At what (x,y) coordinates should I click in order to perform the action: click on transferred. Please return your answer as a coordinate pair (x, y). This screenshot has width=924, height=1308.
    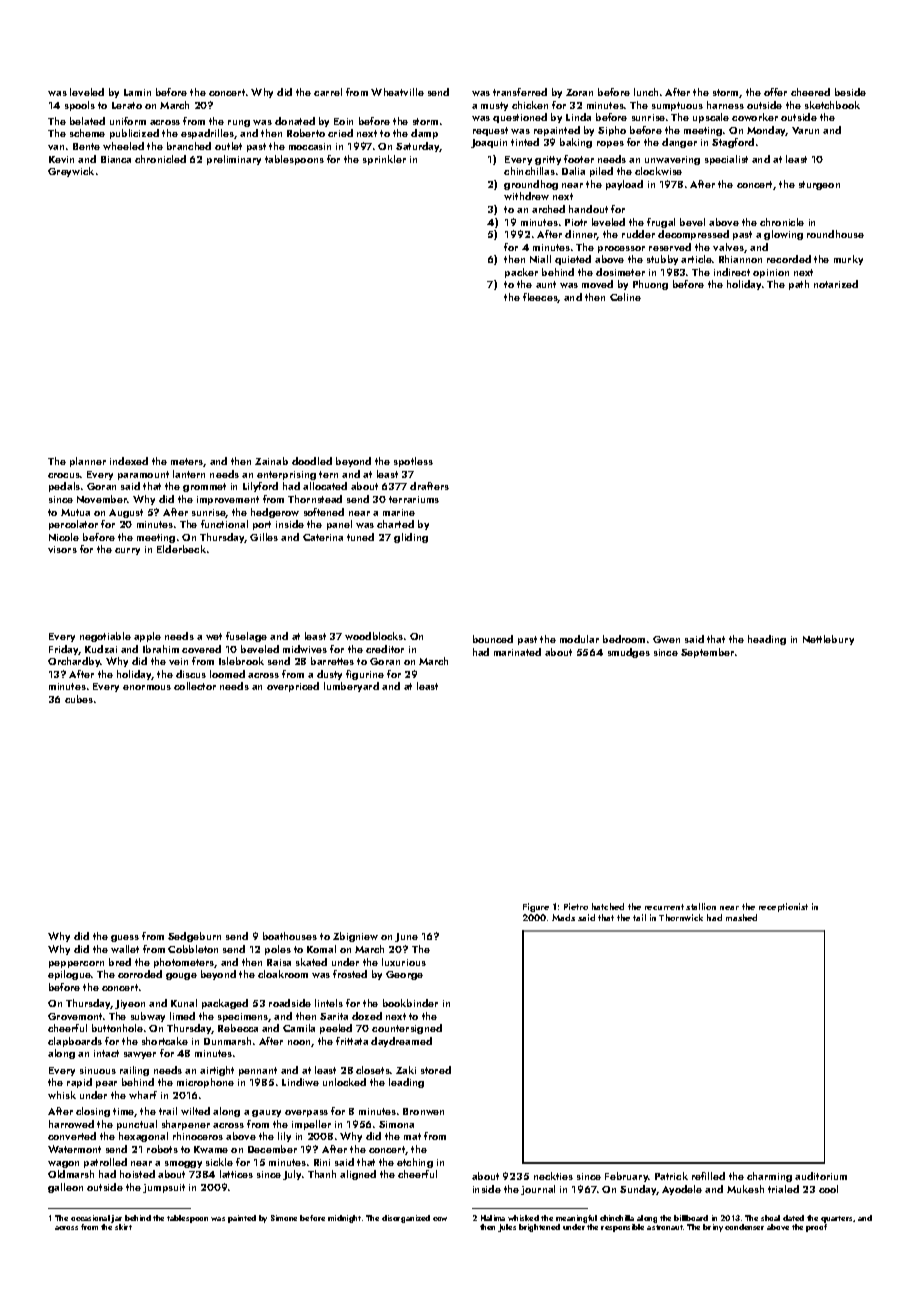
    Looking at the image, I should click on (520, 92).
